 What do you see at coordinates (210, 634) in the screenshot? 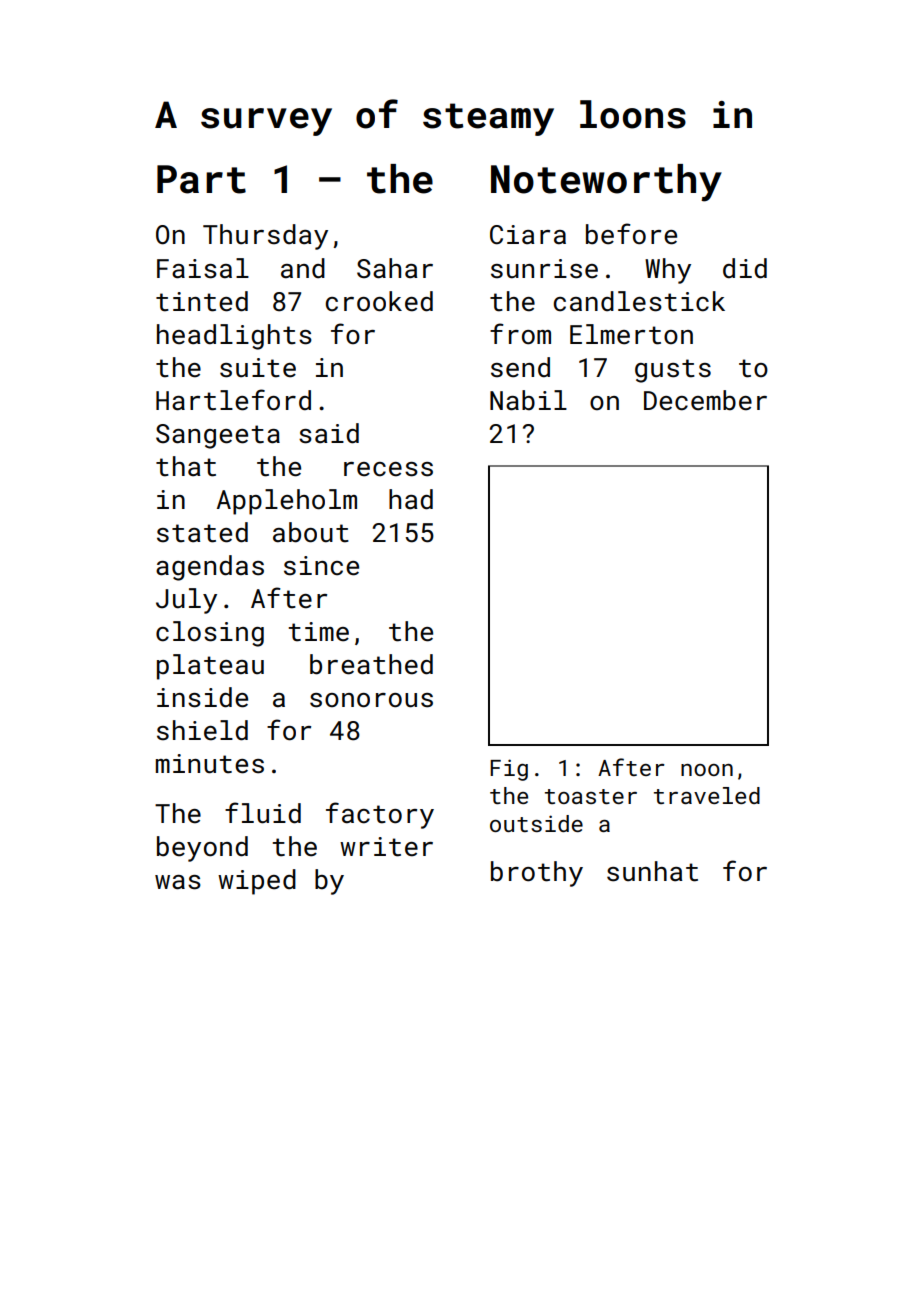
I see `closing` at bounding box center [210, 634].
